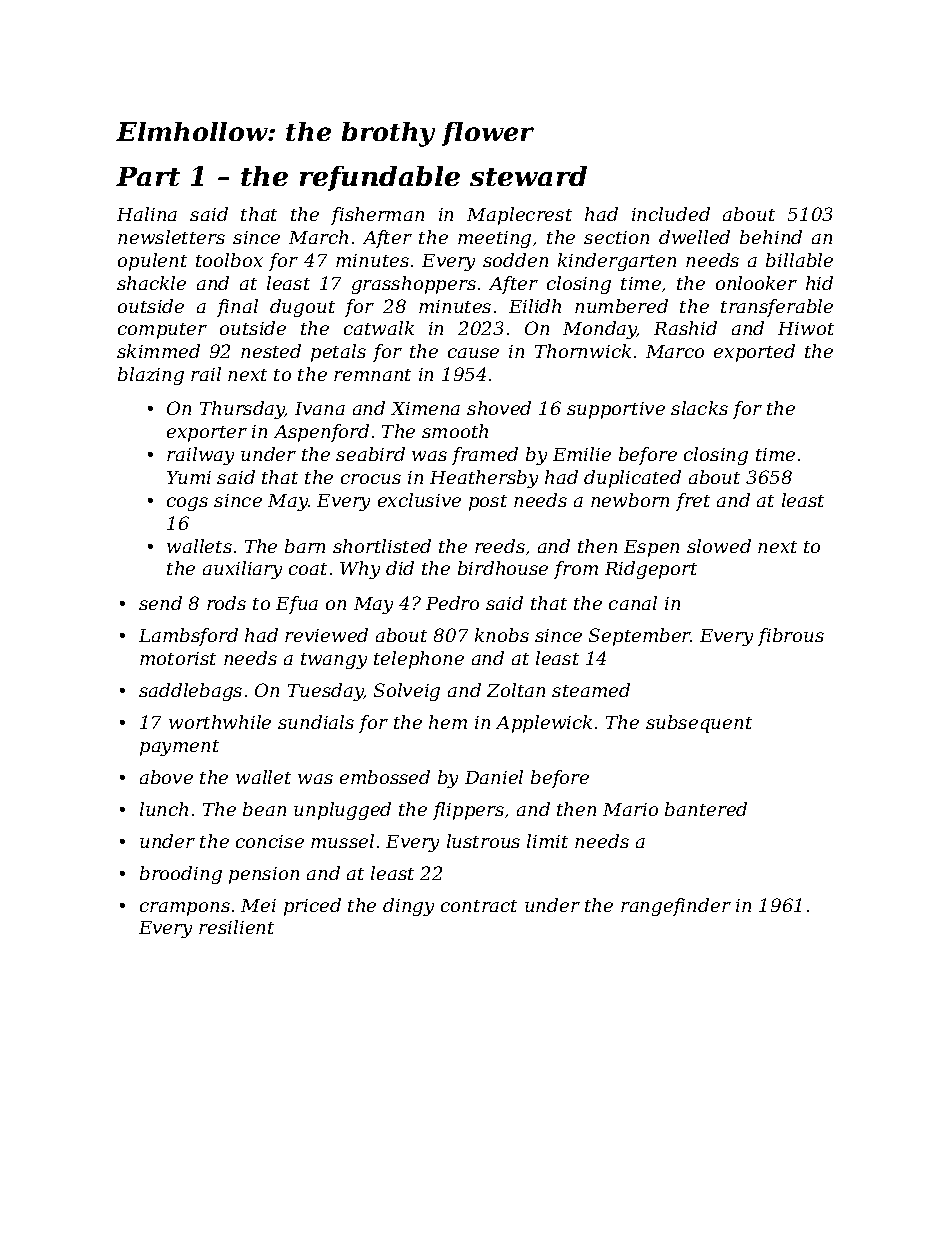 This page has height=1233, width=952. Describe the element at coordinates (706, 809) in the page. I see `bantered` at that location.
